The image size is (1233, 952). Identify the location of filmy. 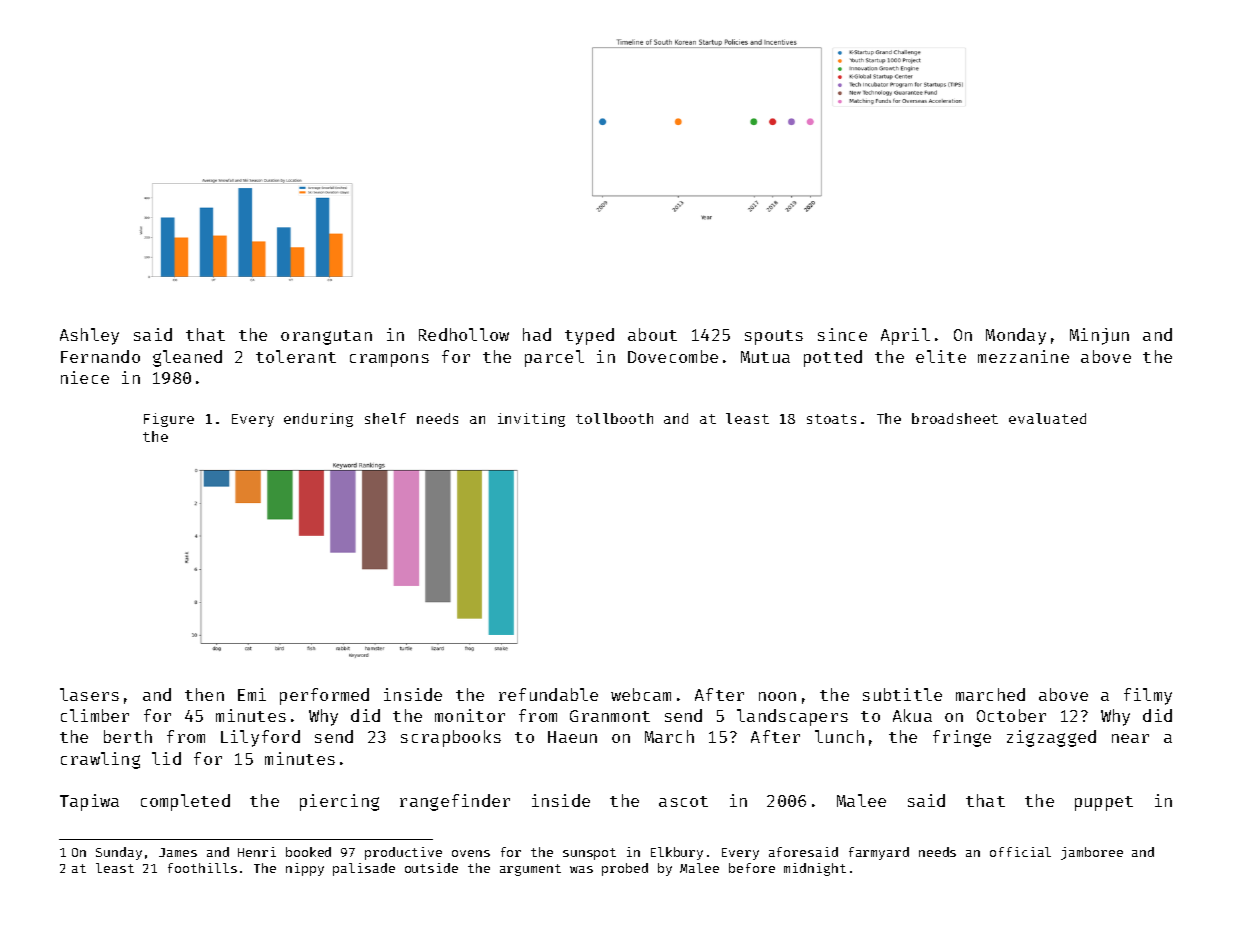
(1148, 696).
